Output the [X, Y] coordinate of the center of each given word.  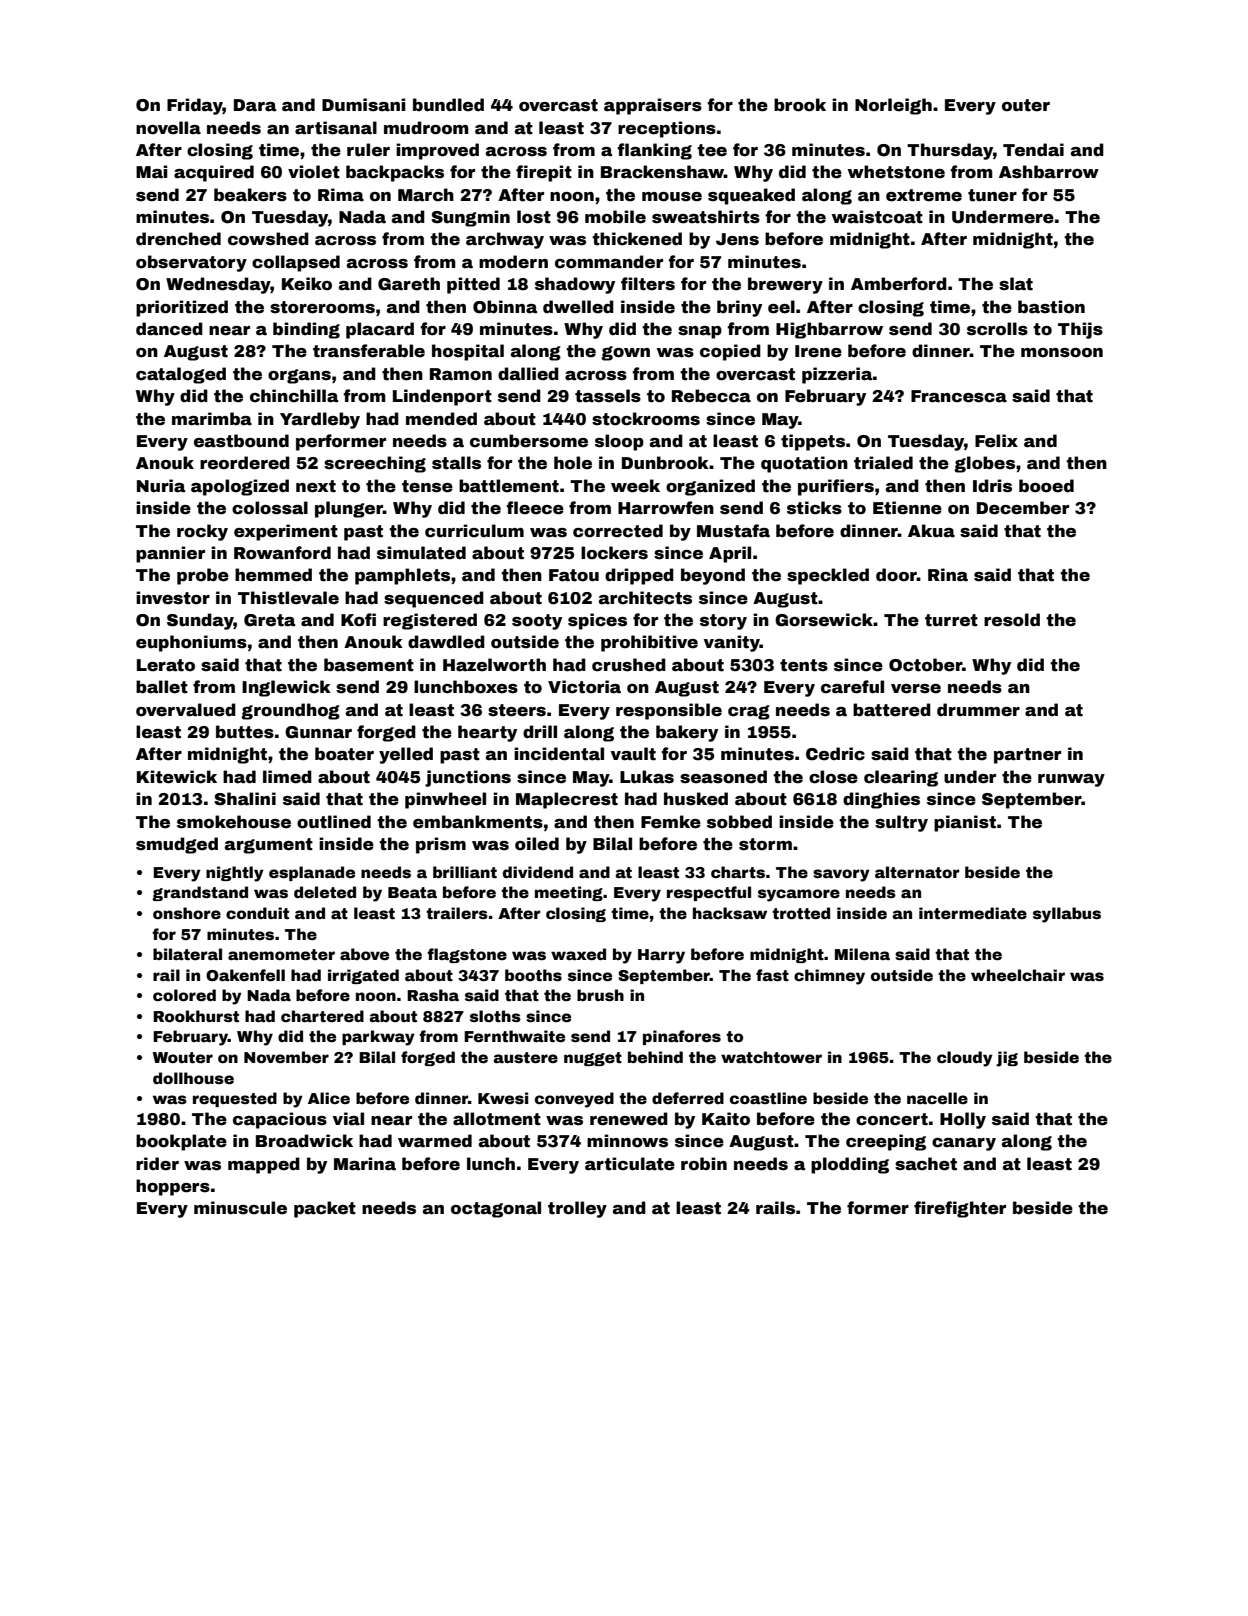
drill [540, 732]
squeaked [751, 196]
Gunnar [318, 732]
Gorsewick [824, 620]
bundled [448, 105]
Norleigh [893, 106]
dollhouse [193, 1078]
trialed [883, 463]
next [316, 486]
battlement [509, 486]
